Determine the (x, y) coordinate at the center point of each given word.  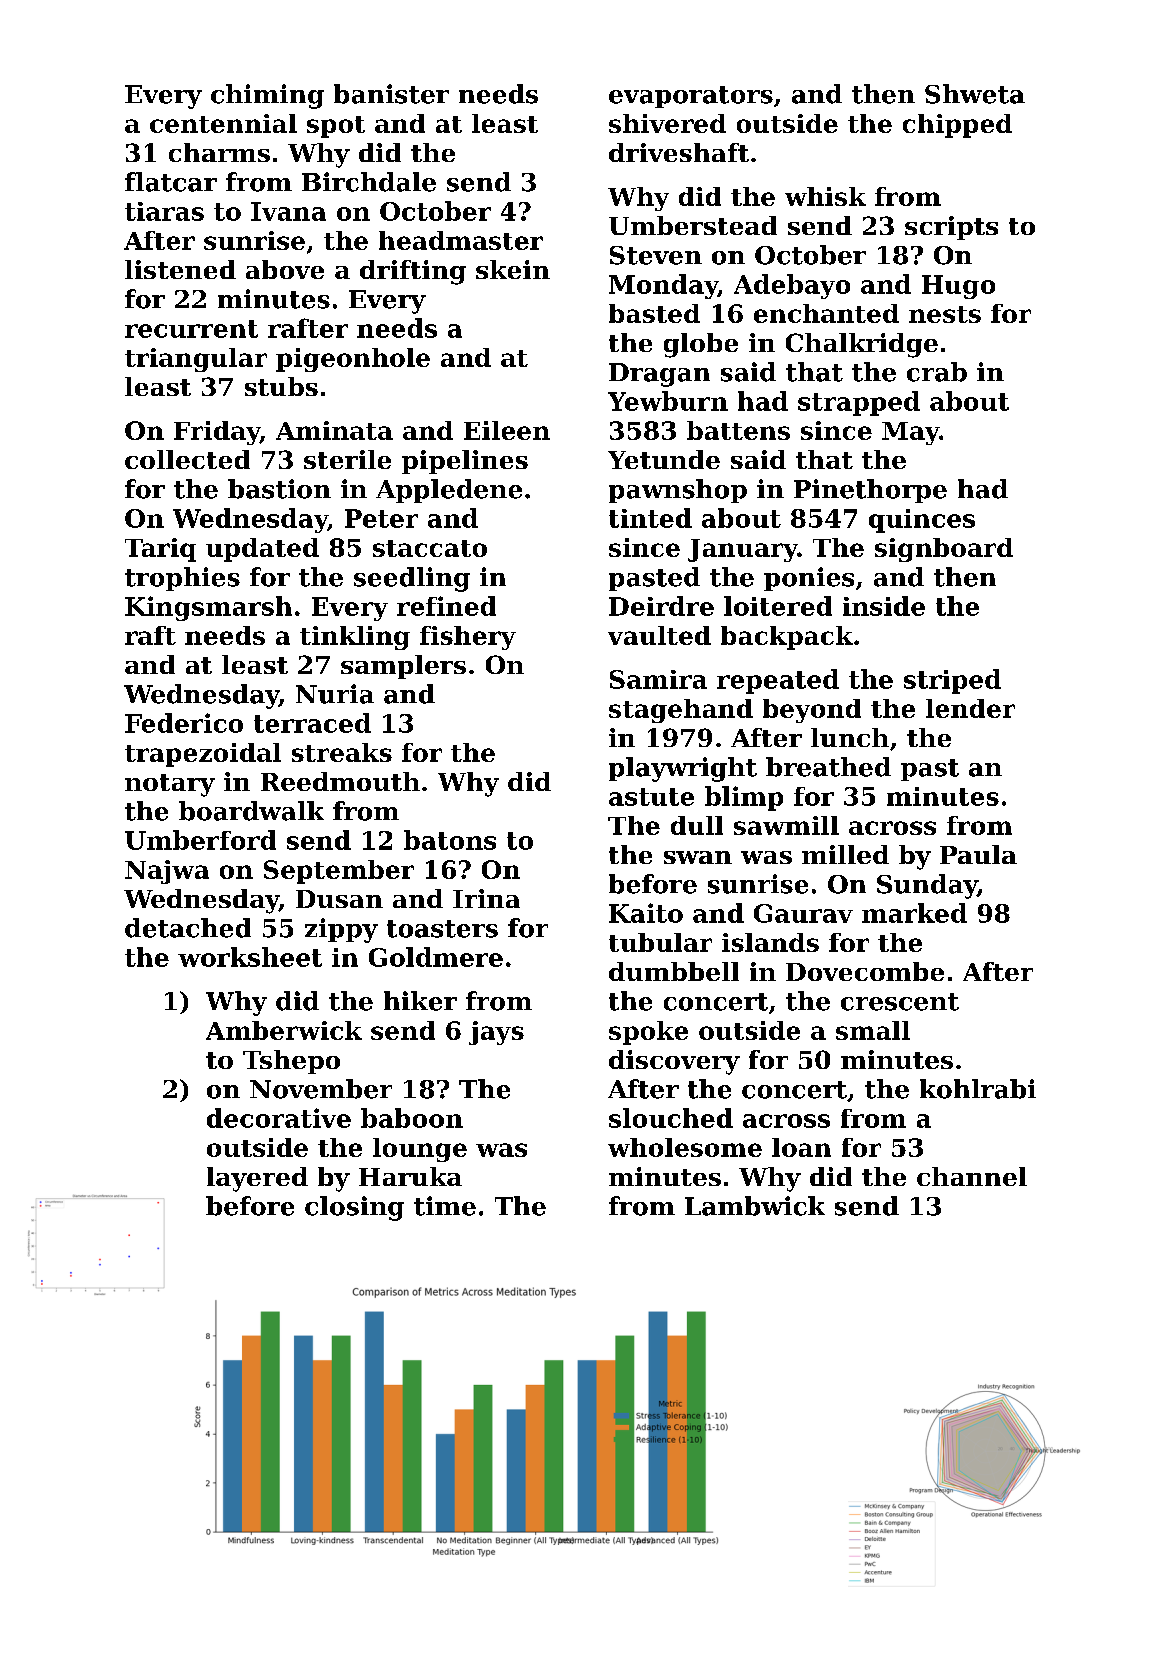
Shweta (975, 94)
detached (188, 928)
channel (972, 1176)
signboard (944, 550)
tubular (660, 942)
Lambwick (755, 1206)
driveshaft (679, 152)
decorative (279, 1118)
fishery (468, 638)
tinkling (355, 638)
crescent (900, 1002)
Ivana (288, 211)
